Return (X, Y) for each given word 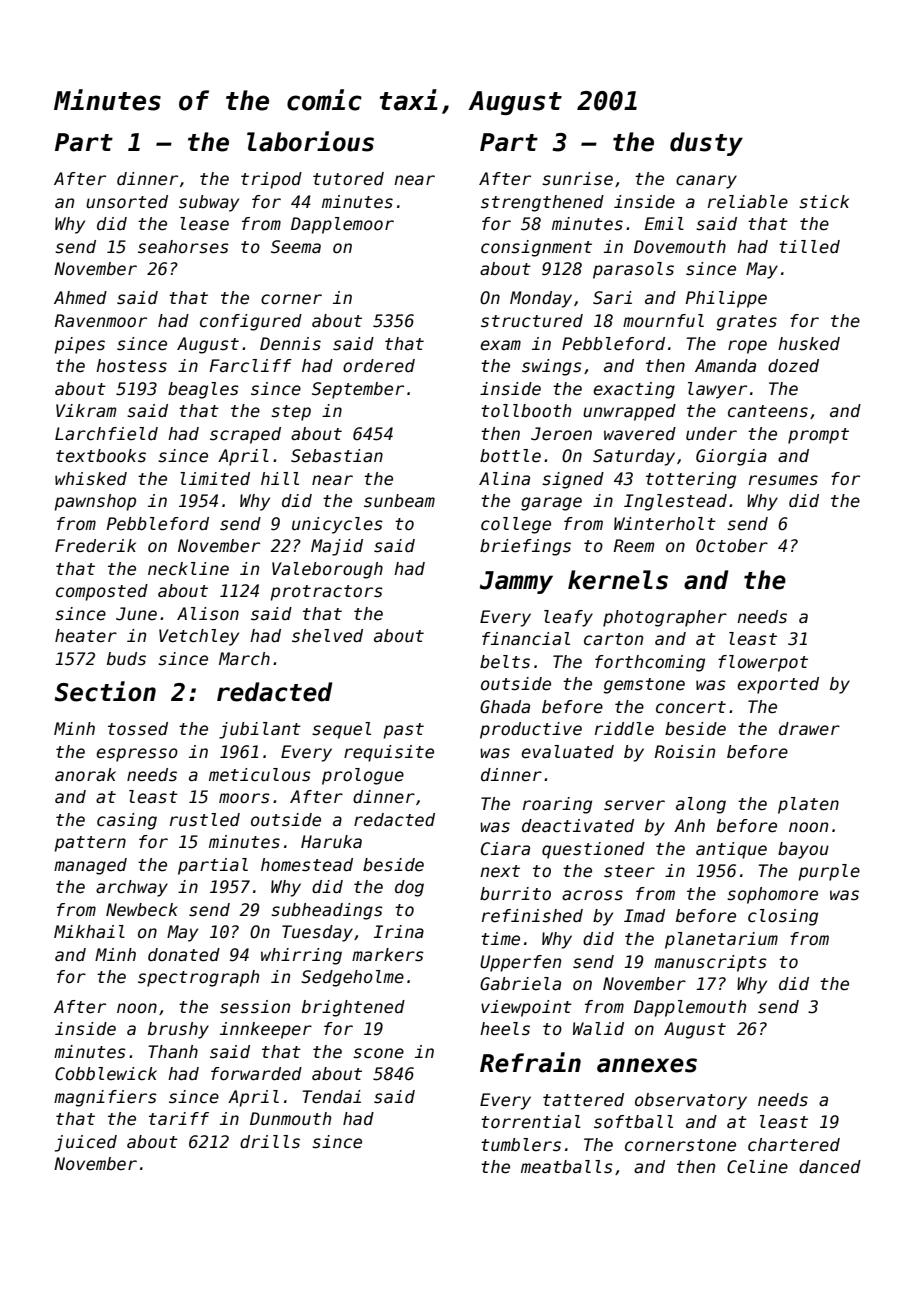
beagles (203, 390)
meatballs (567, 1167)
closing (783, 917)
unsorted (127, 202)
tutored (348, 179)
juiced (86, 1143)
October (732, 546)
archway (132, 888)
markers (388, 955)
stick (824, 202)
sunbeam (399, 501)
